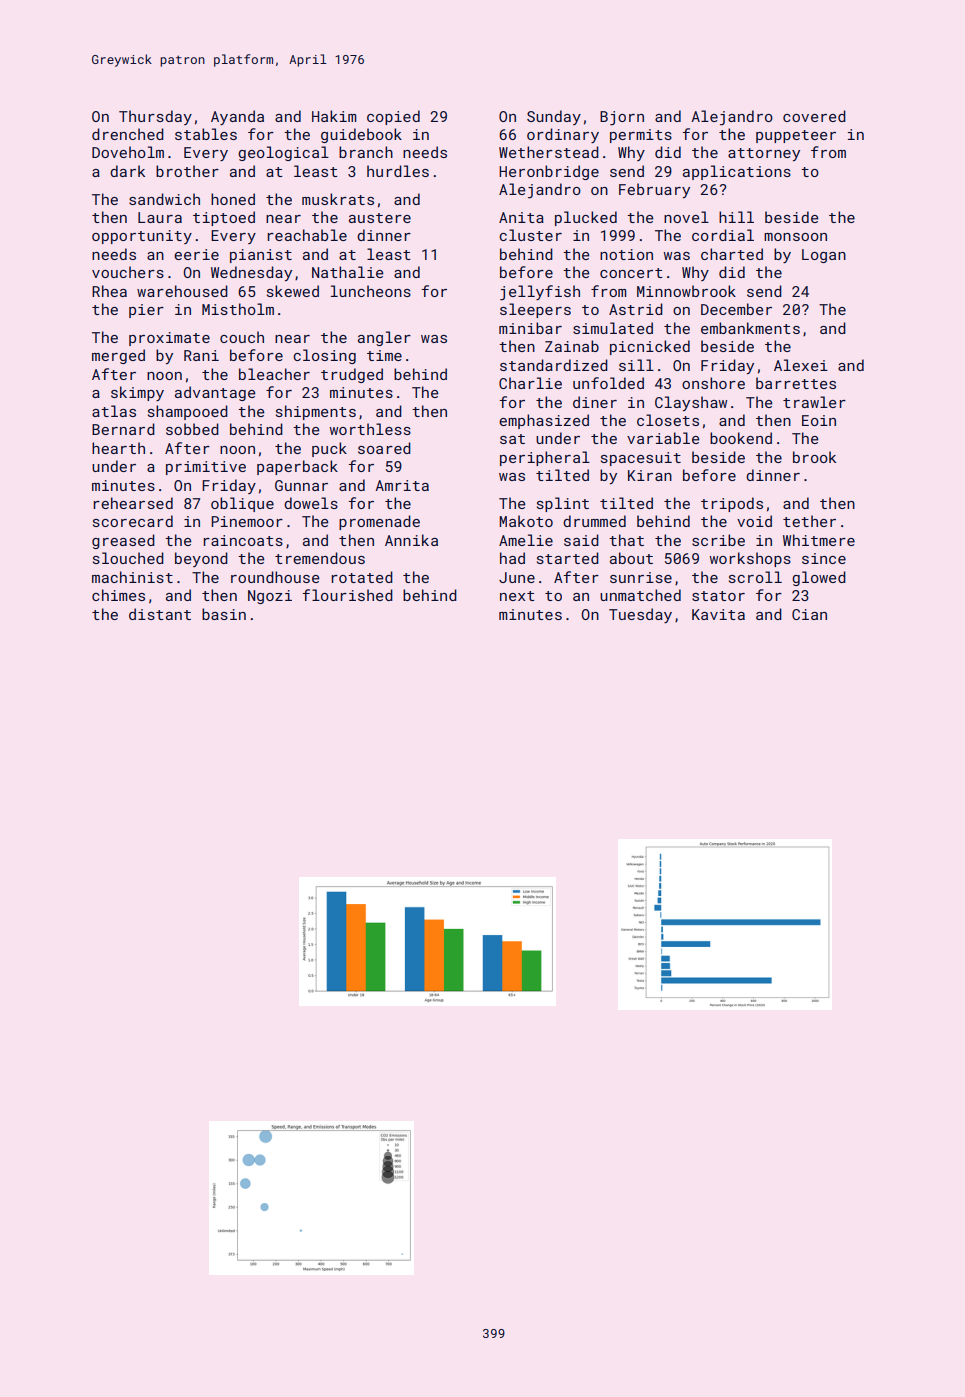 This document has height=1397, width=965. I want to click on Doveholm, so click(128, 152).
